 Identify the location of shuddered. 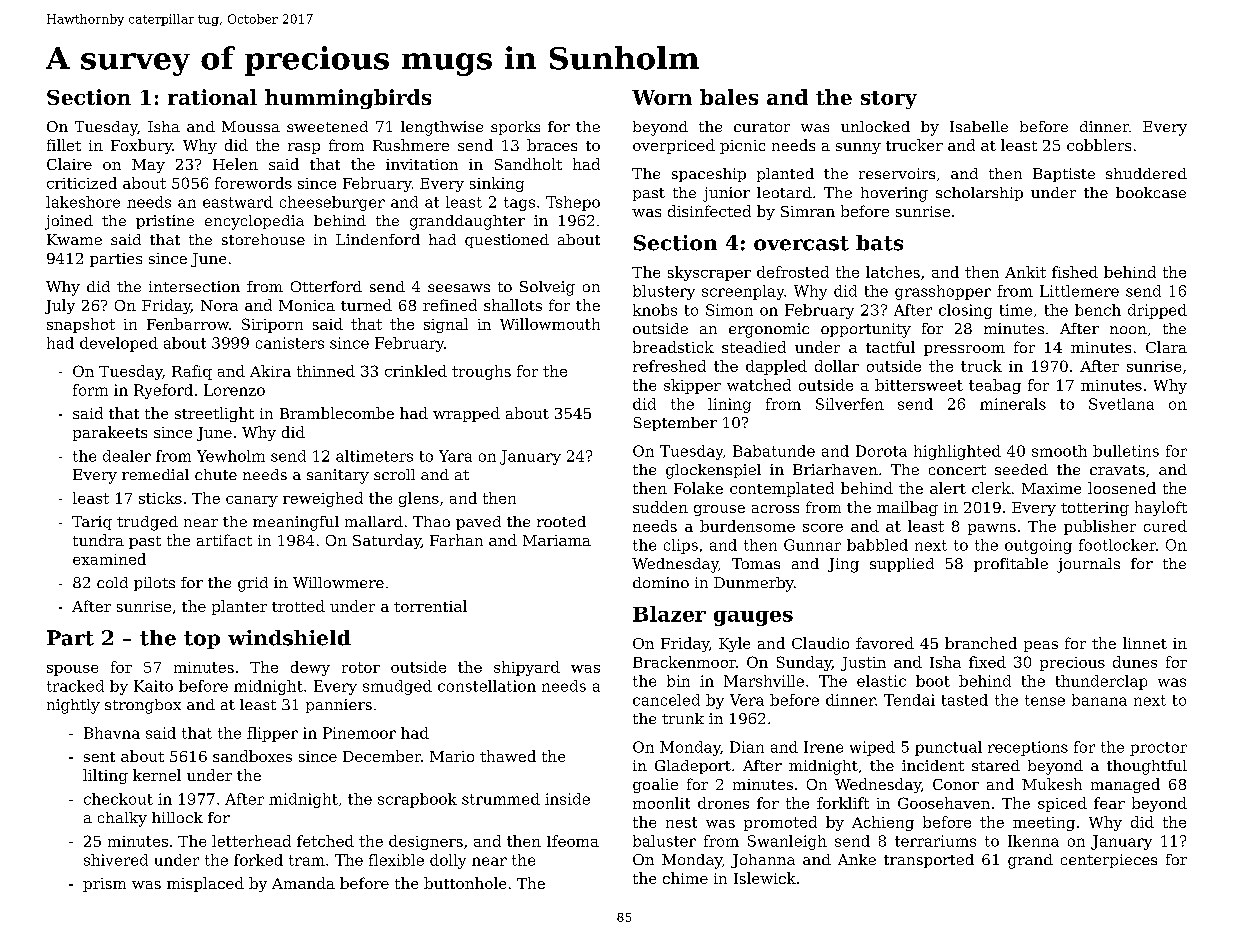
(1146, 173).
